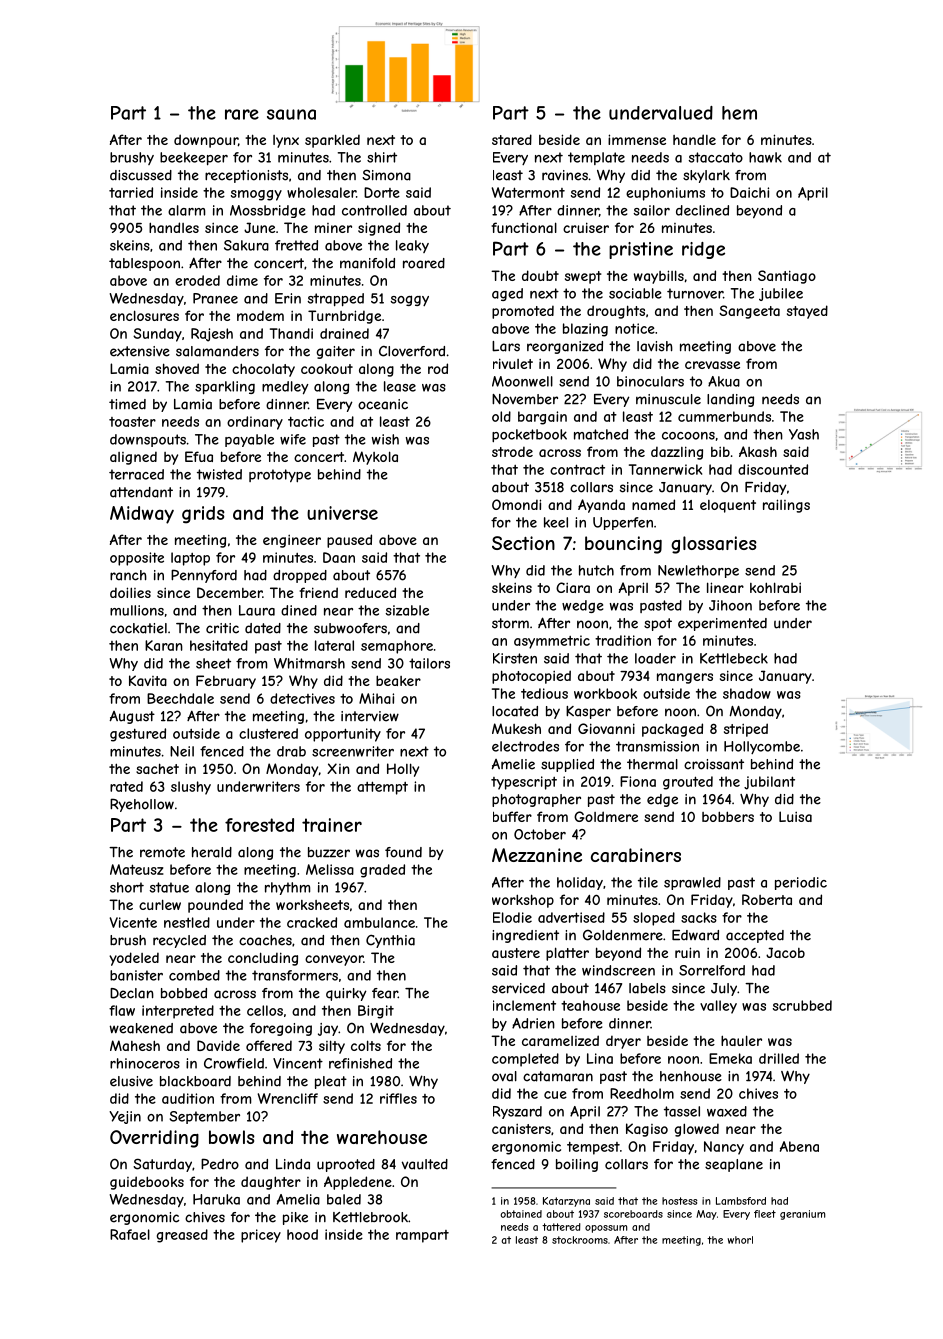  Describe the element at coordinates (765, 157) in the screenshot. I see `hawk` at that location.
